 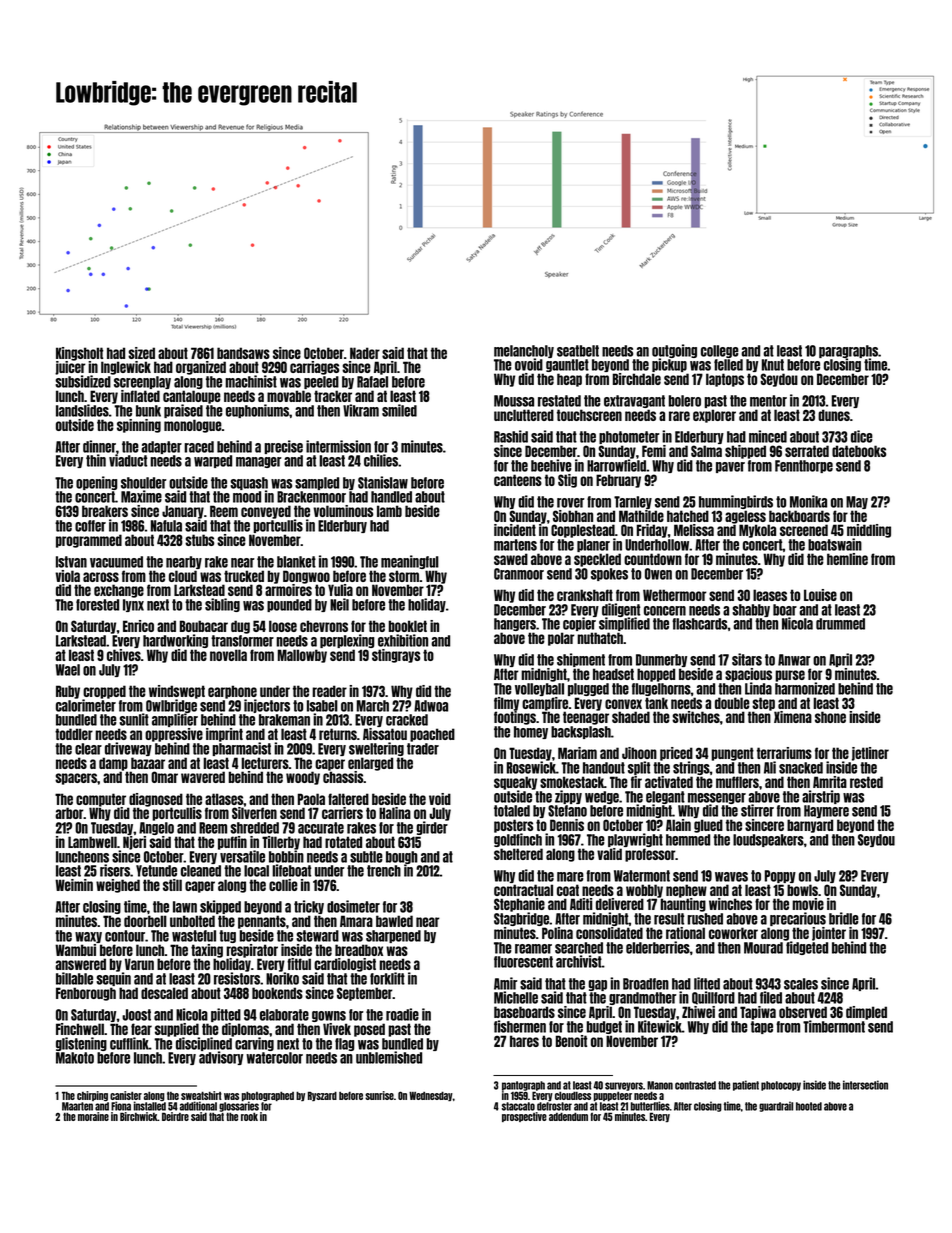 What do you see at coordinates (77, 1106) in the document?
I see `Maarten` at bounding box center [77, 1106].
